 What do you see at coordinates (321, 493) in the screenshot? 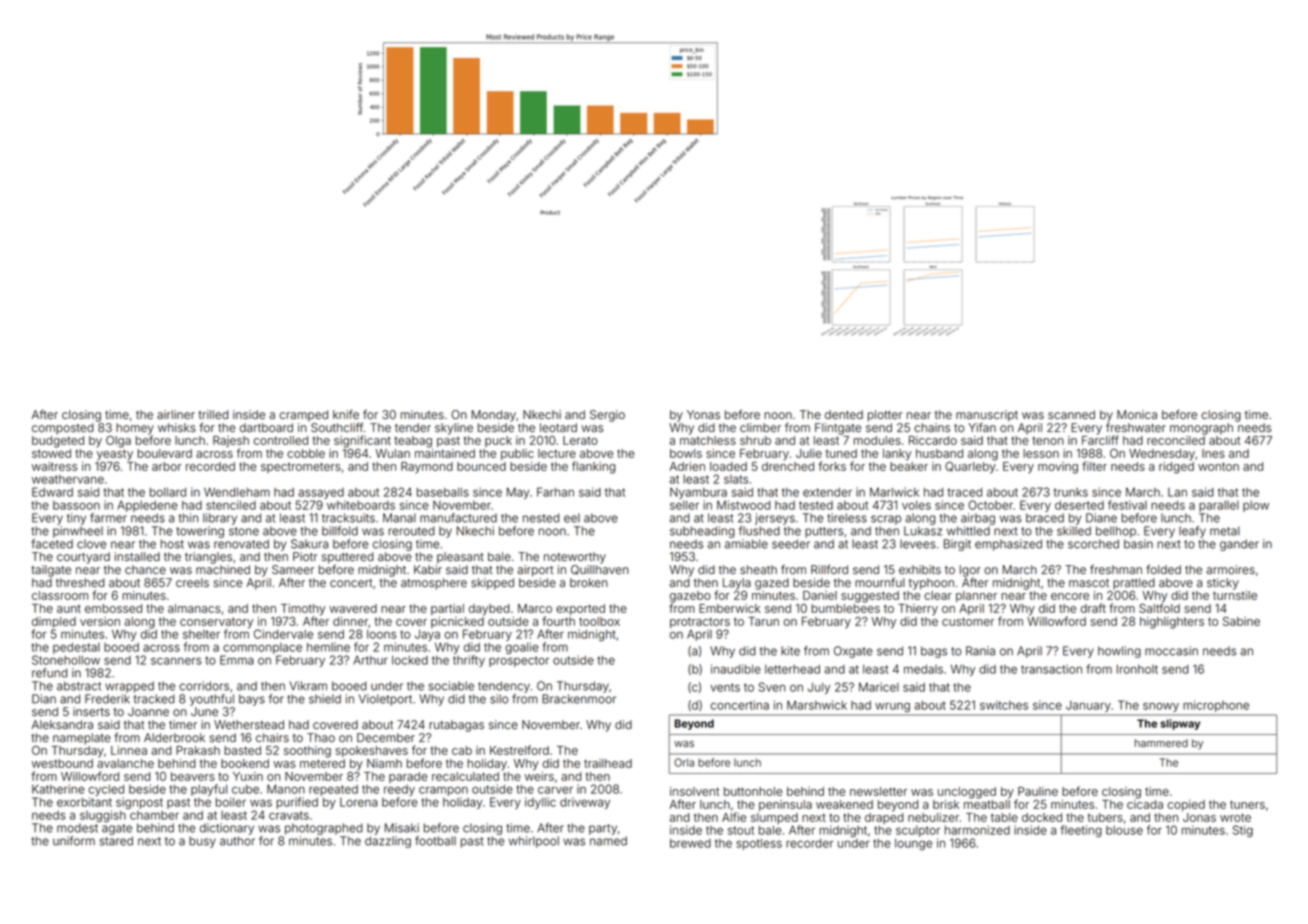
I see `assayed` at bounding box center [321, 493].
